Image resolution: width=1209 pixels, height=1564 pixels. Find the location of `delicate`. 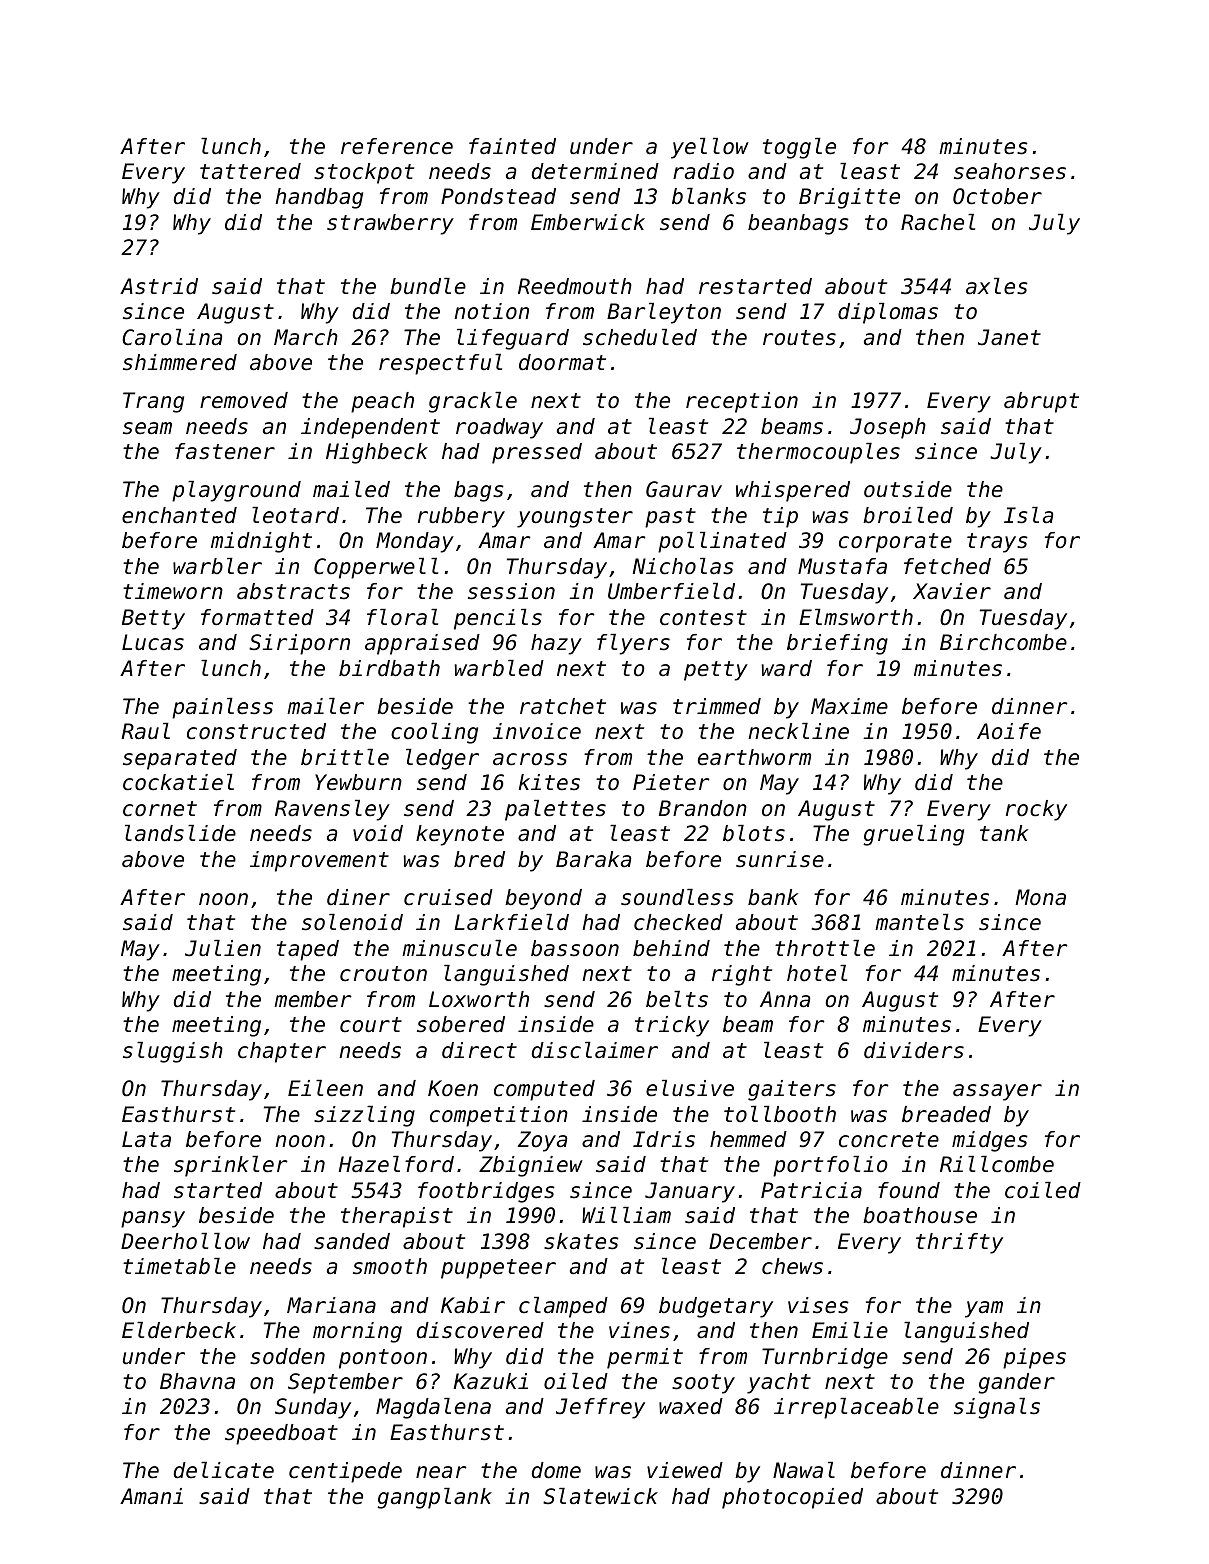

delicate is located at coordinates (224, 1470).
